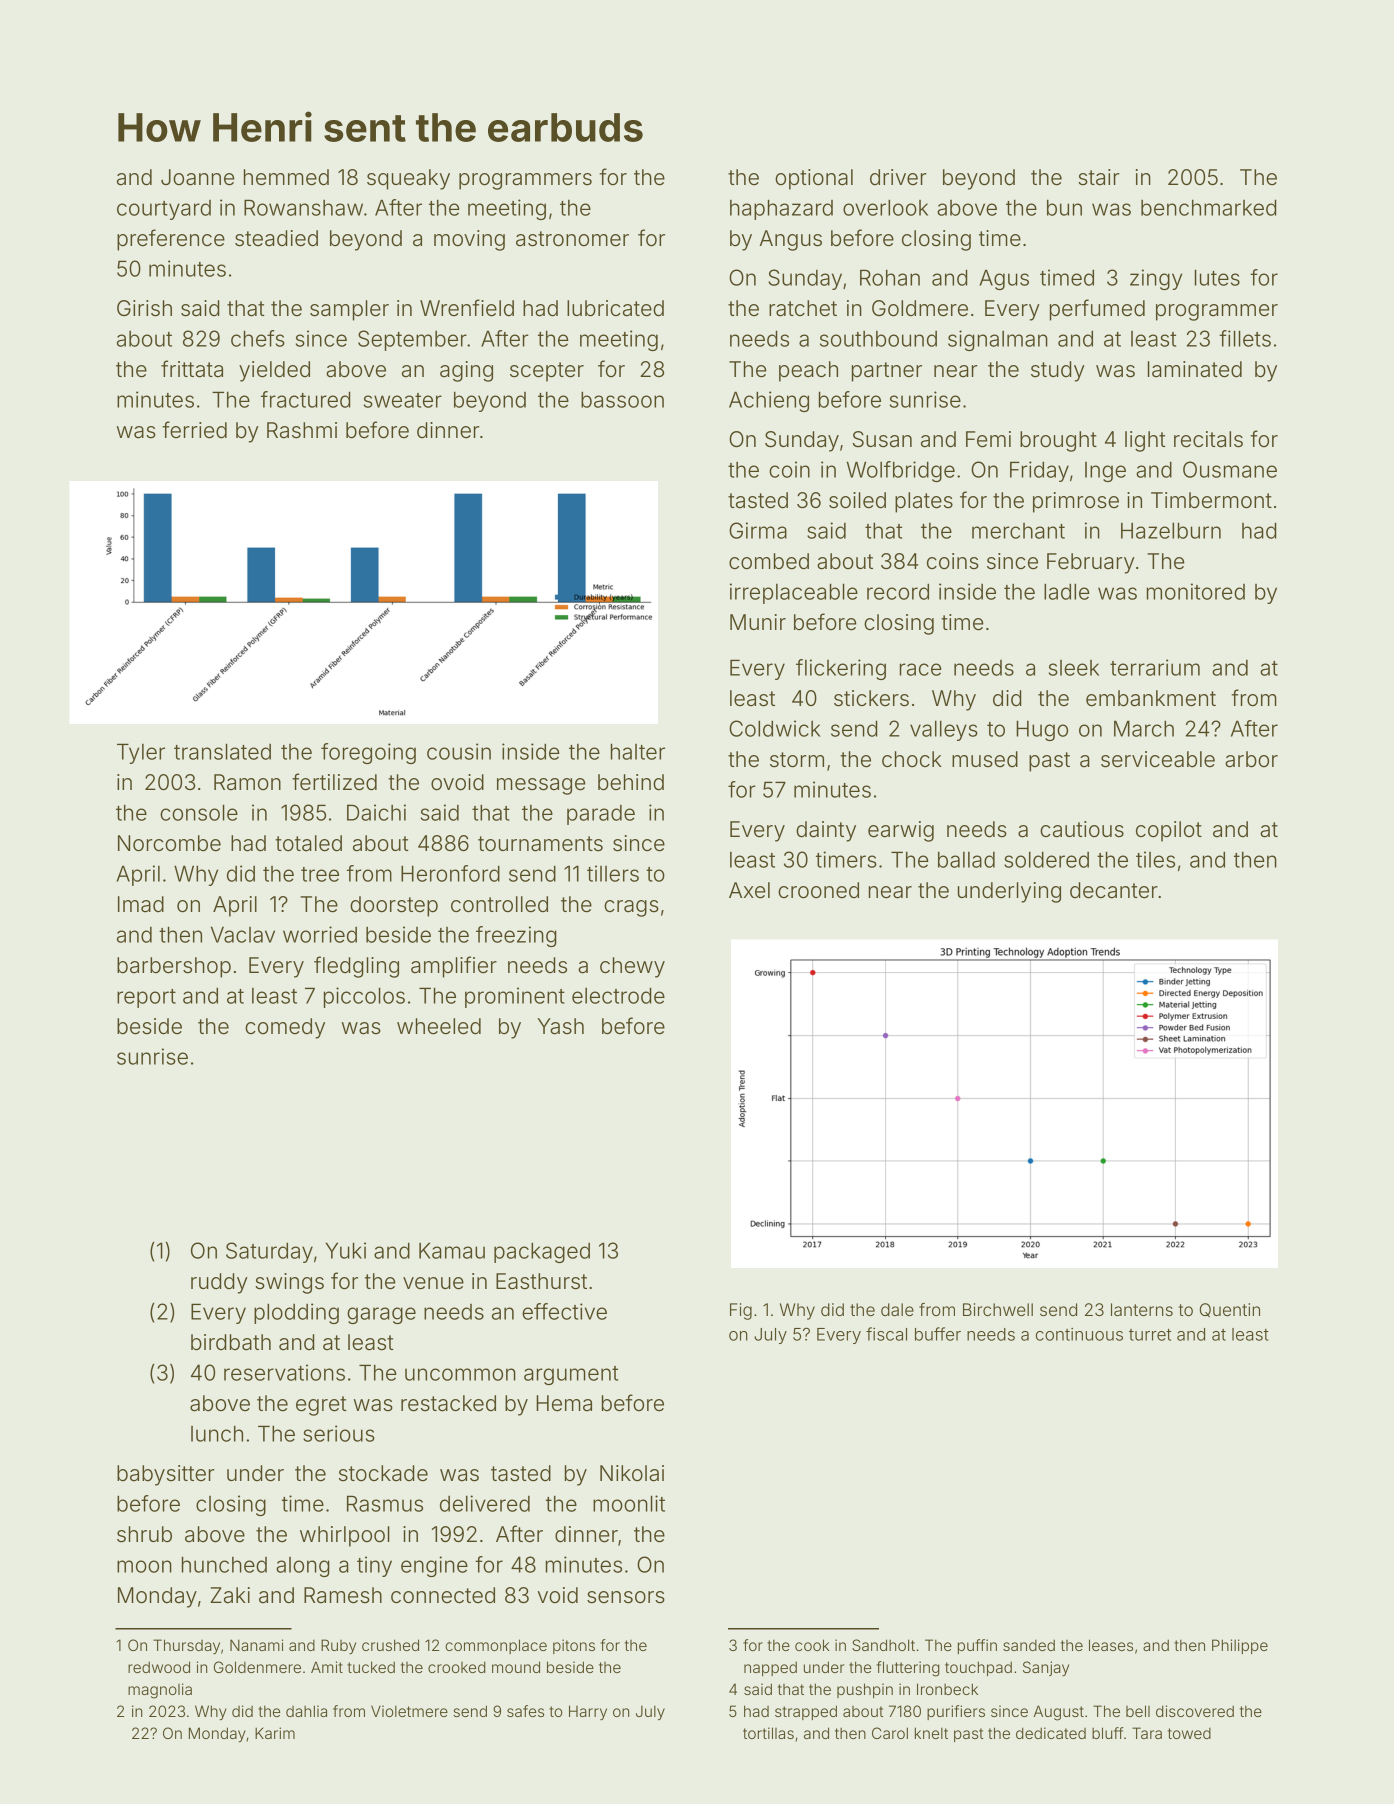 The image size is (1394, 1804). What do you see at coordinates (390, 1645) in the image?
I see `crushed` at bounding box center [390, 1645].
